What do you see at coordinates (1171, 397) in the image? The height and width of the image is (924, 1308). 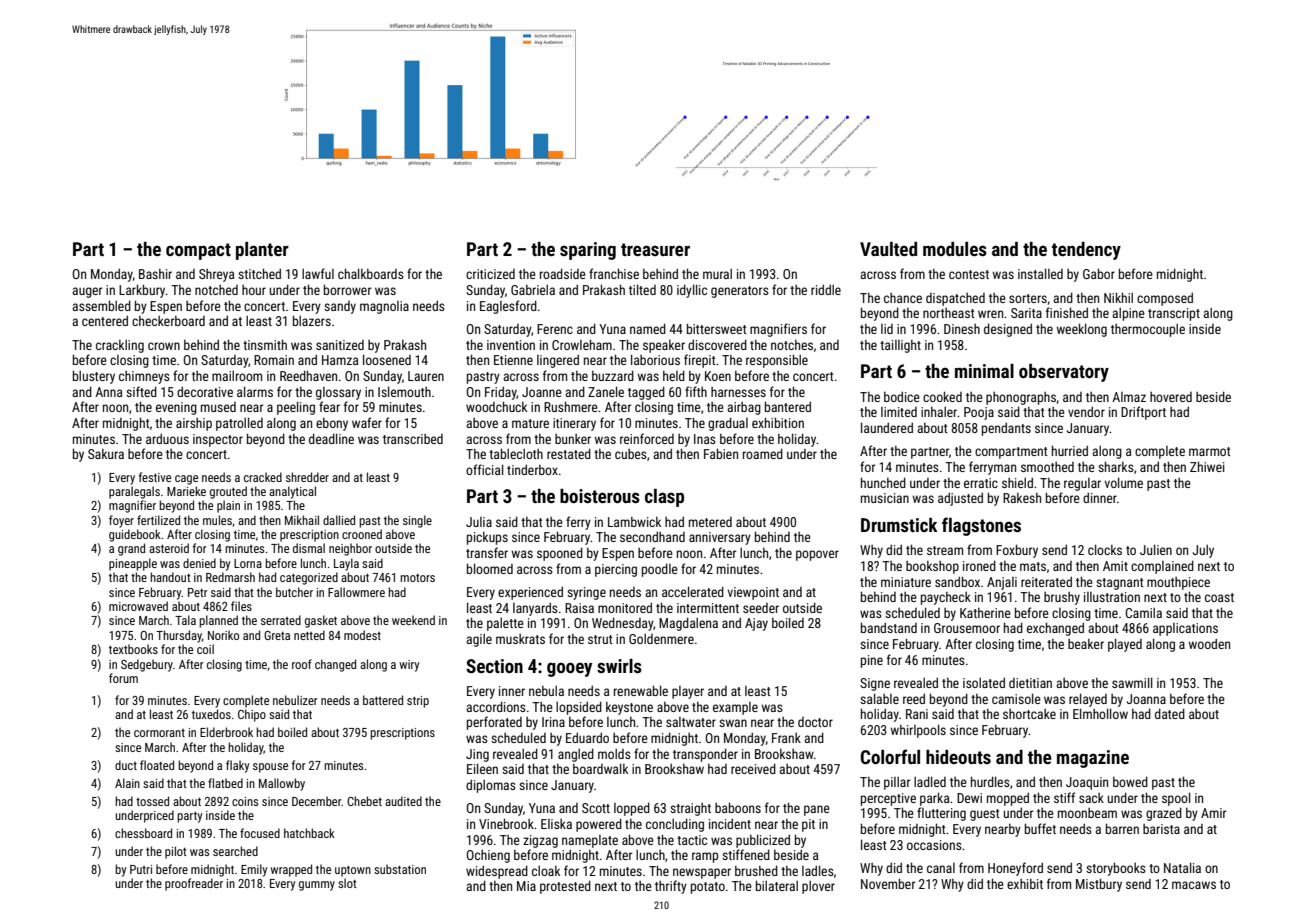 I see `hovered` at bounding box center [1171, 397].
